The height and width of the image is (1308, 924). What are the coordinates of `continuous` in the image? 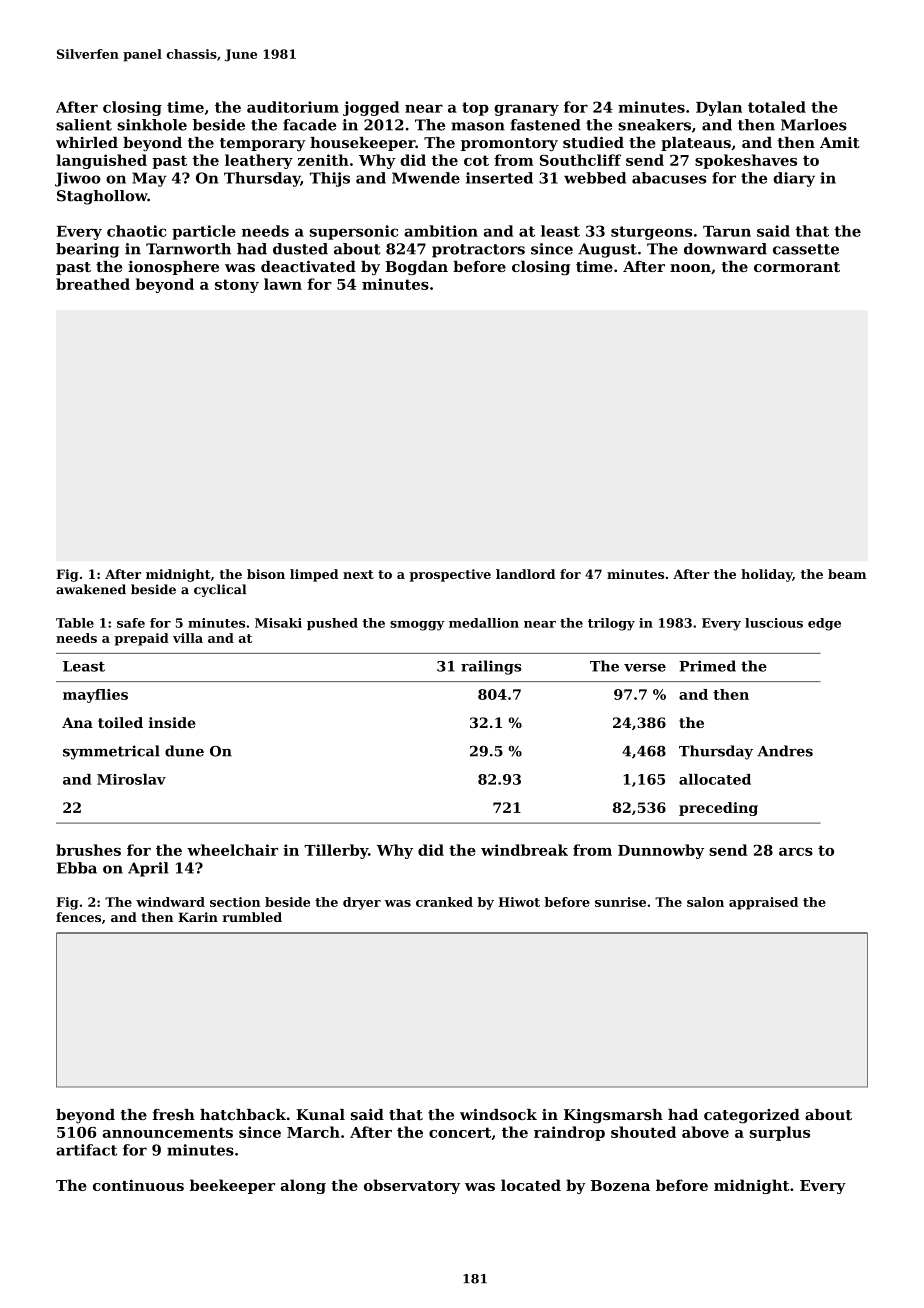 It's located at (138, 1185).
